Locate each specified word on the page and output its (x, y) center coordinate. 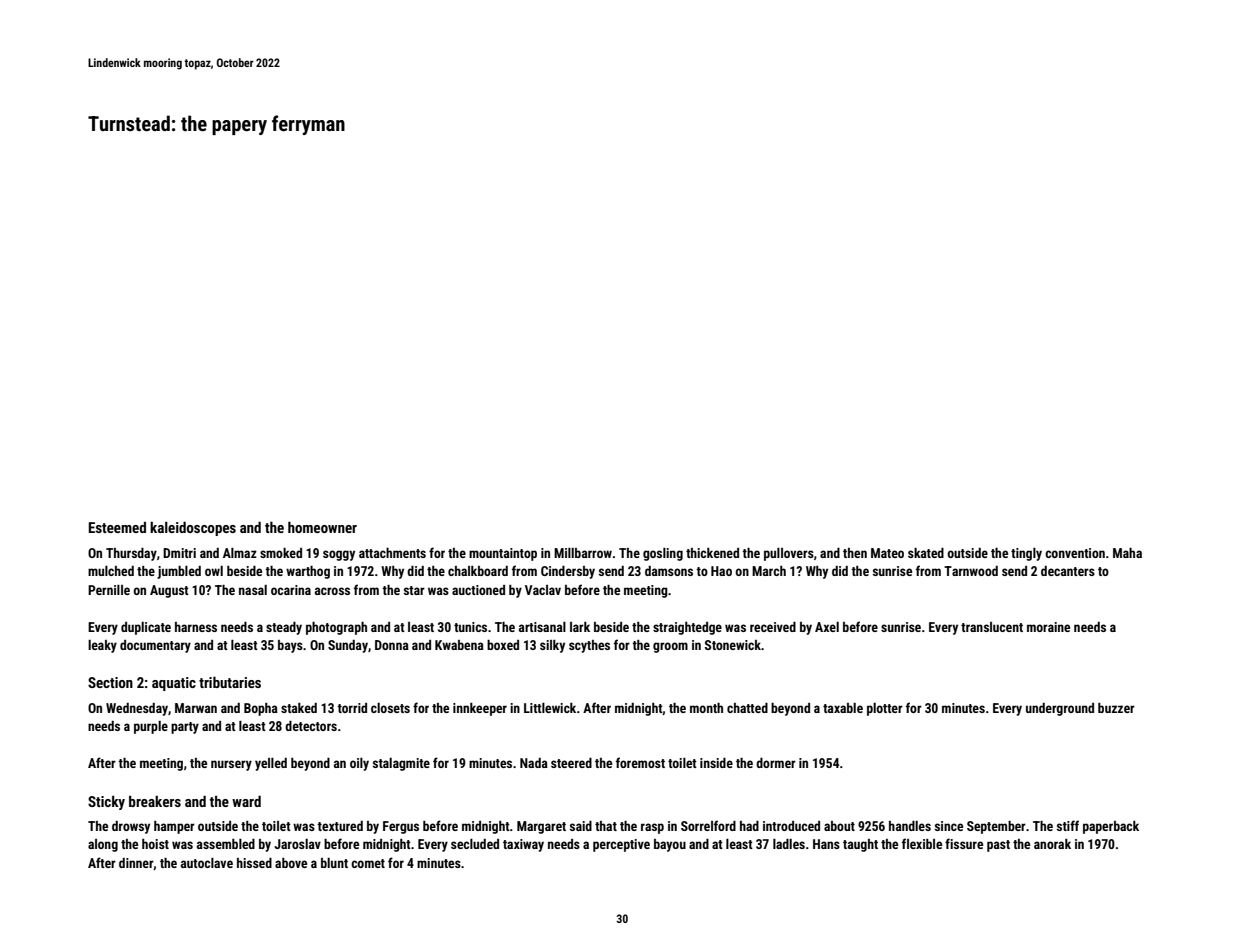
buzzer (1116, 708)
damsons (669, 571)
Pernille (109, 590)
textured (340, 826)
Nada (534, 763)
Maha (1127, 553)
